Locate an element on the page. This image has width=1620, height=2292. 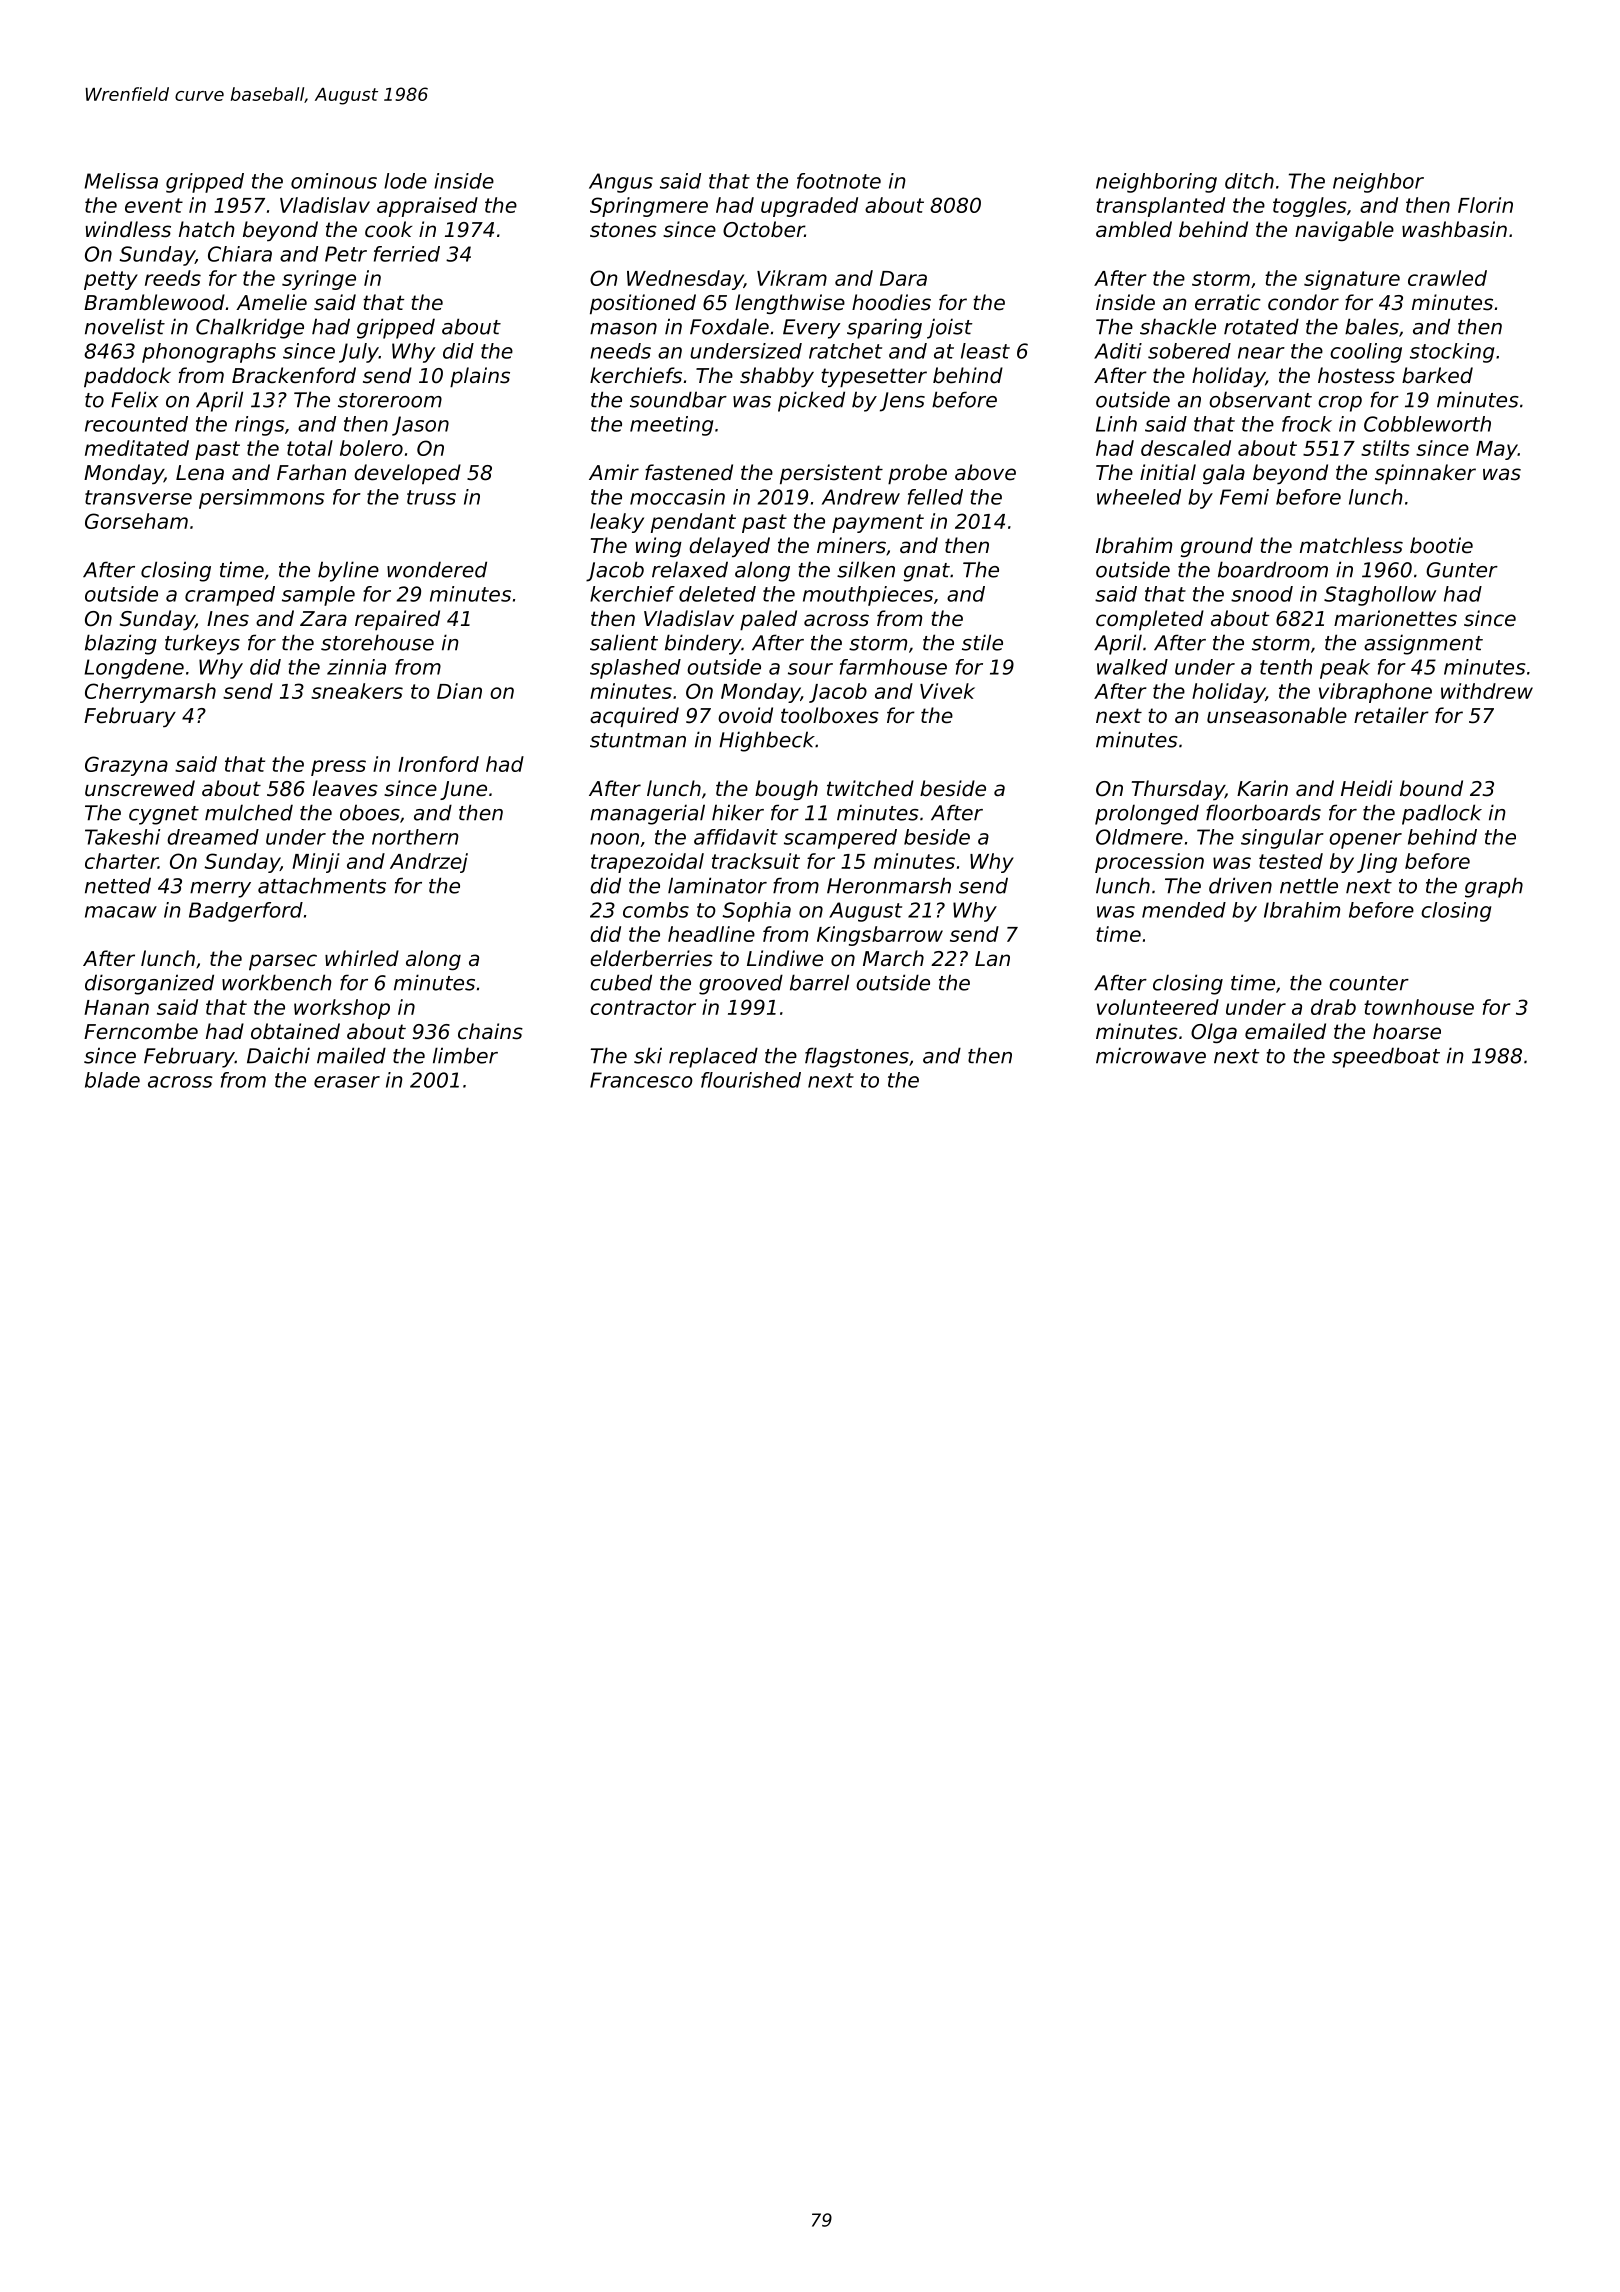
dreamed is located at coordinates (213, 837).
